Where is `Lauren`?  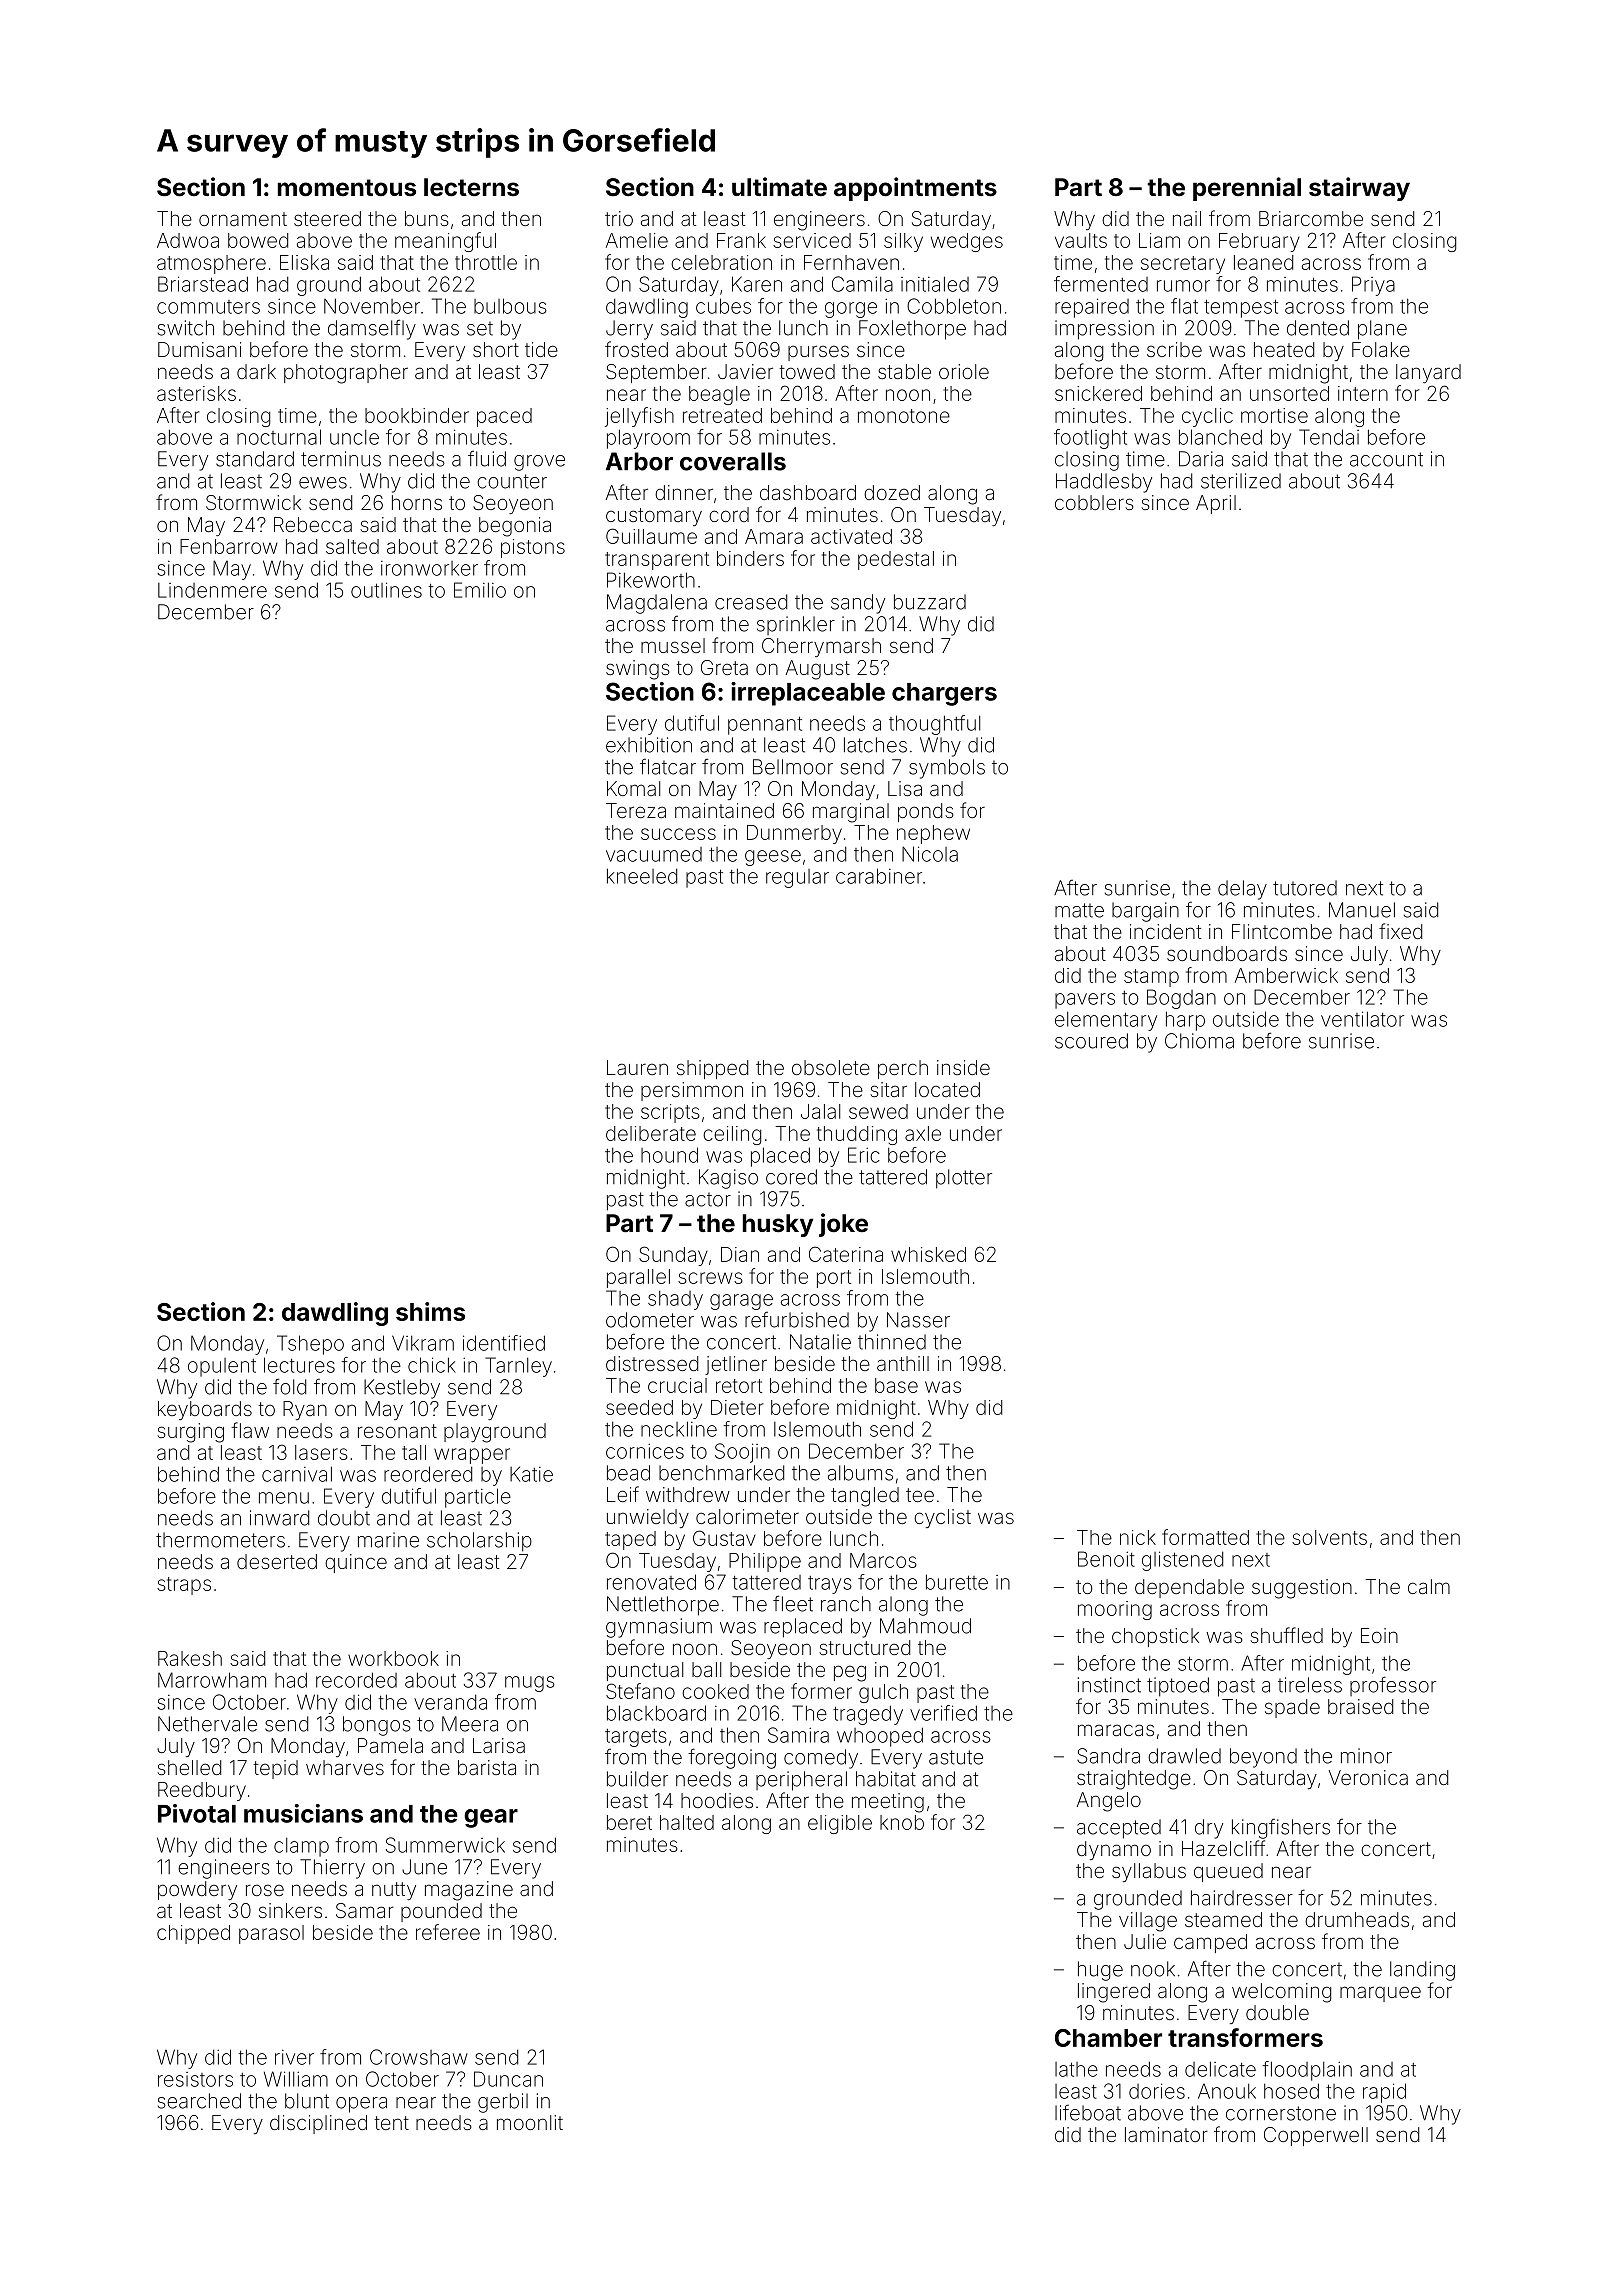
Lauren is located at coordinates (637, 1067).
